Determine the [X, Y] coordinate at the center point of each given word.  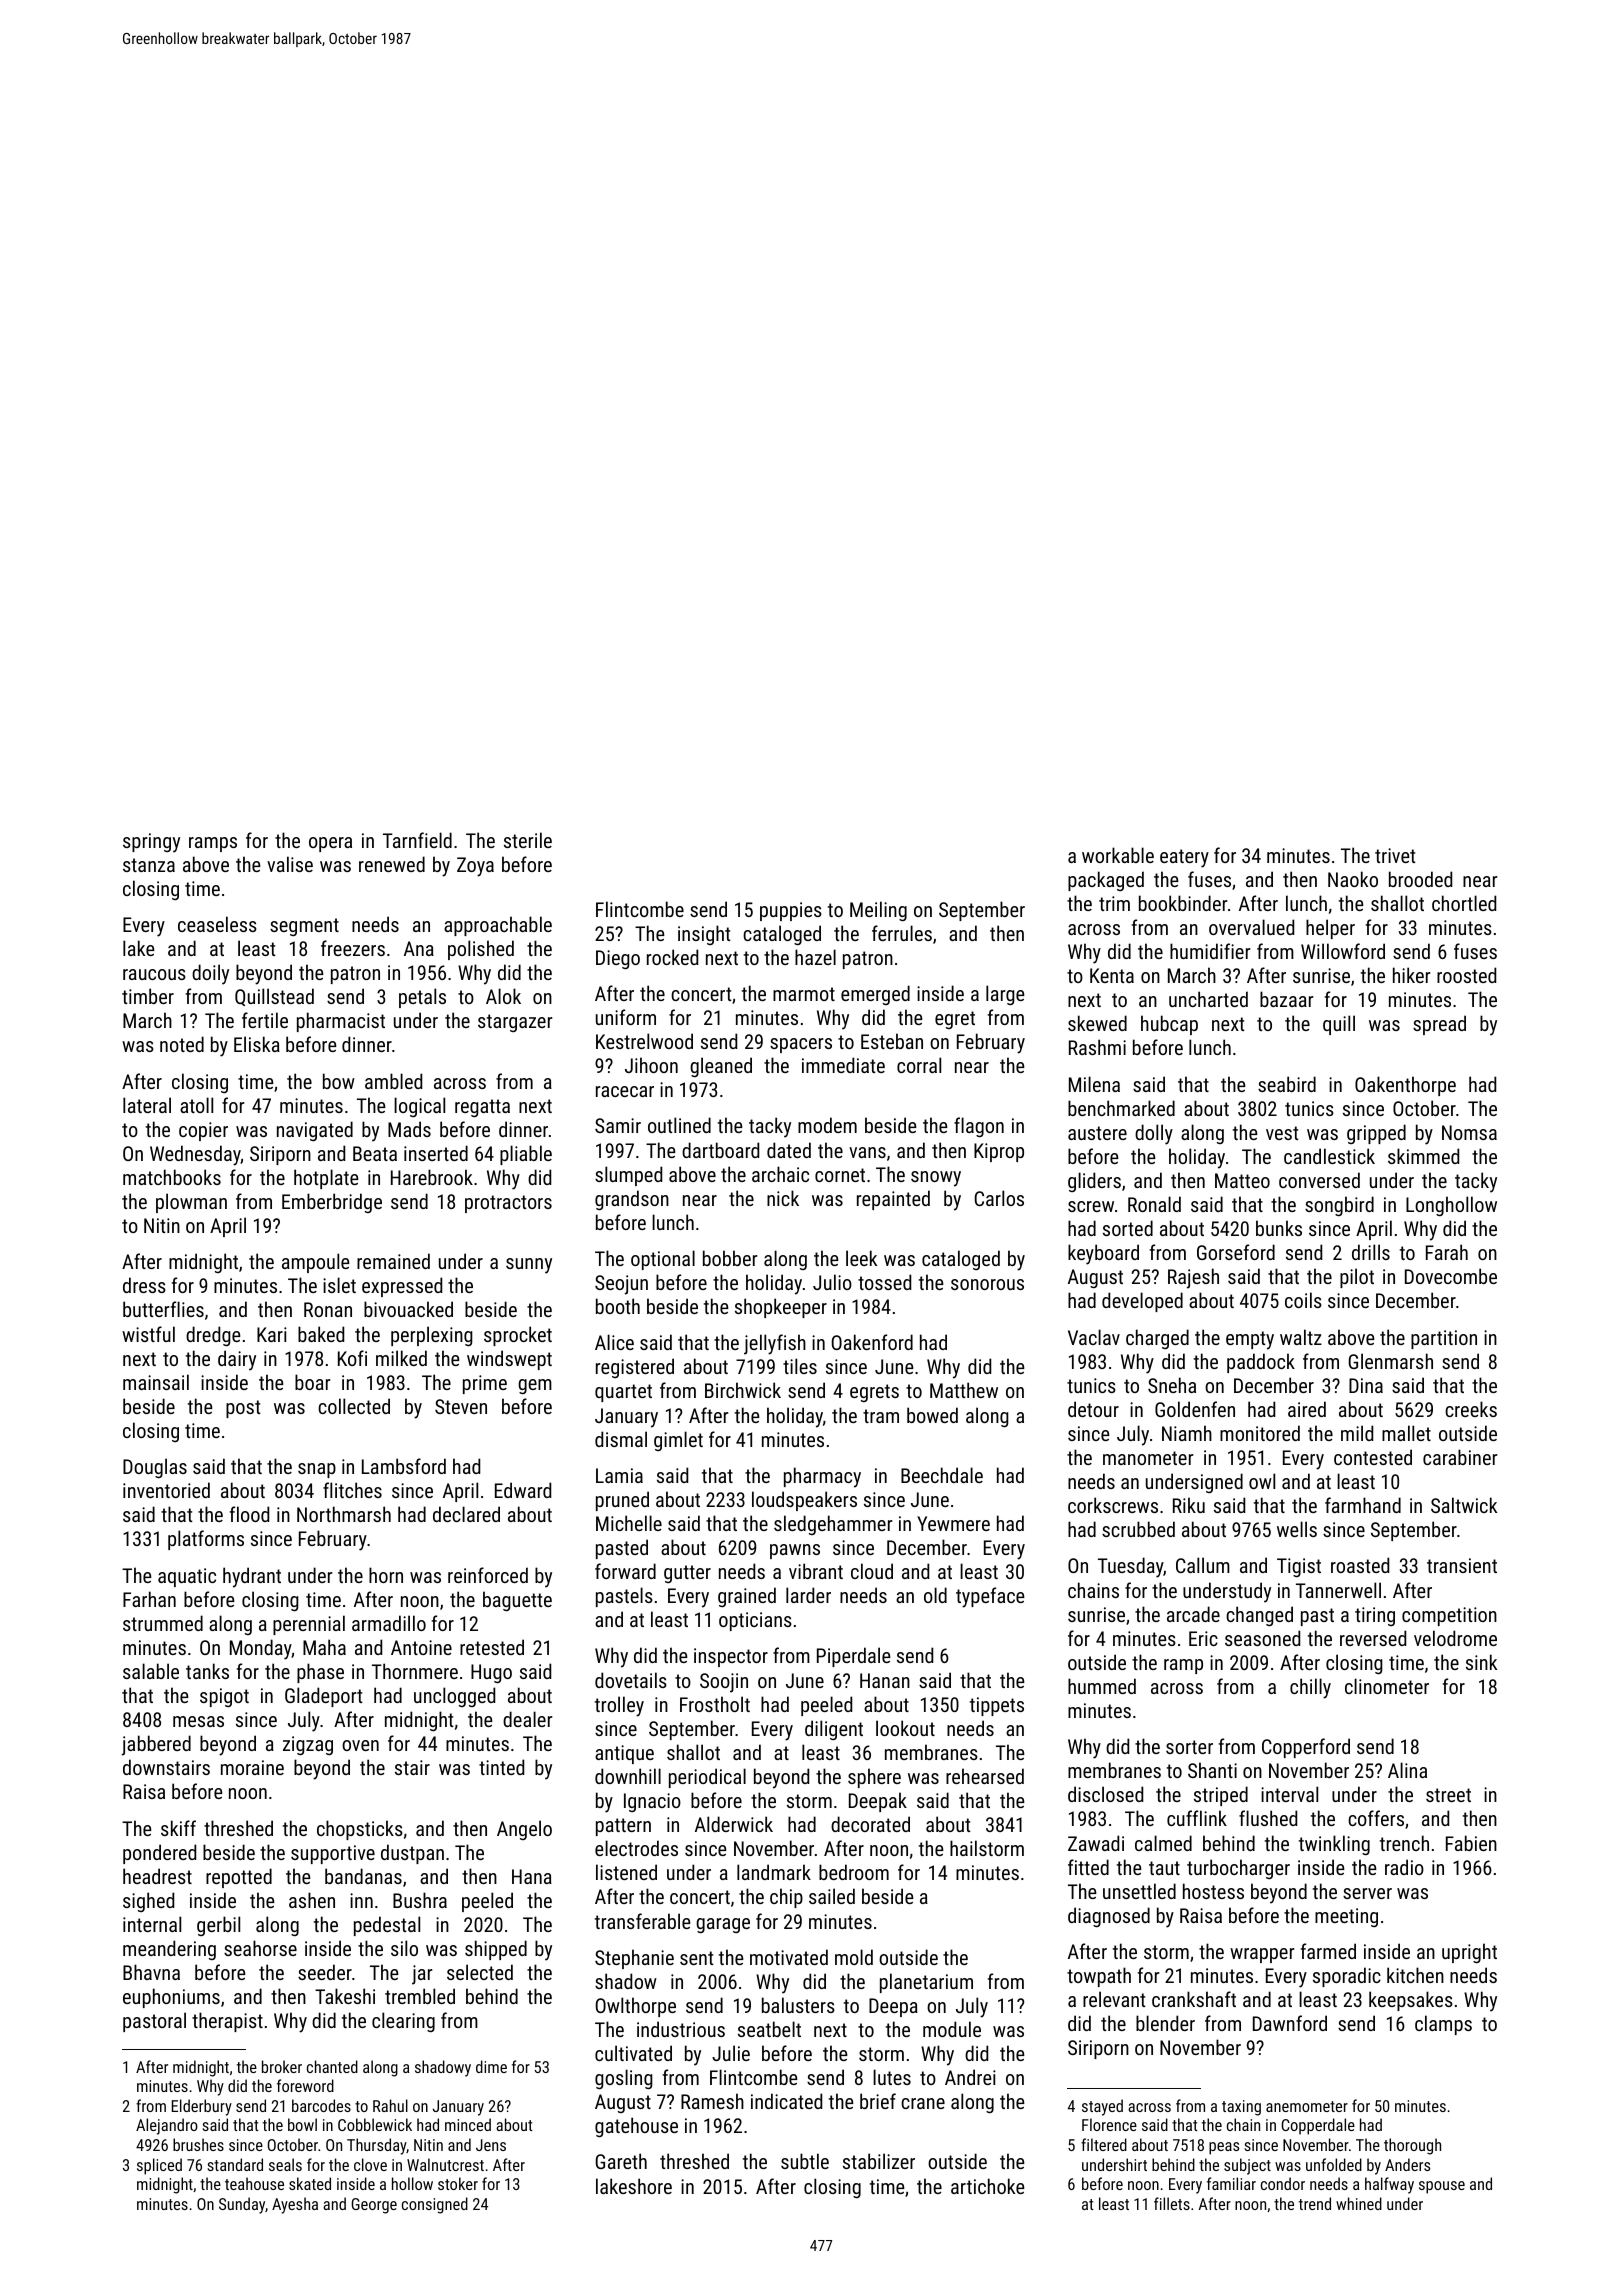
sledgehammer [833, 1525]
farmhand [1363, 1505]
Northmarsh [344, 1514]
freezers [353, 948]
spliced [159, 2166]
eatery [1184, 858]
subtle [805, 2161]
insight [704, 935]
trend [1315, 2203]
